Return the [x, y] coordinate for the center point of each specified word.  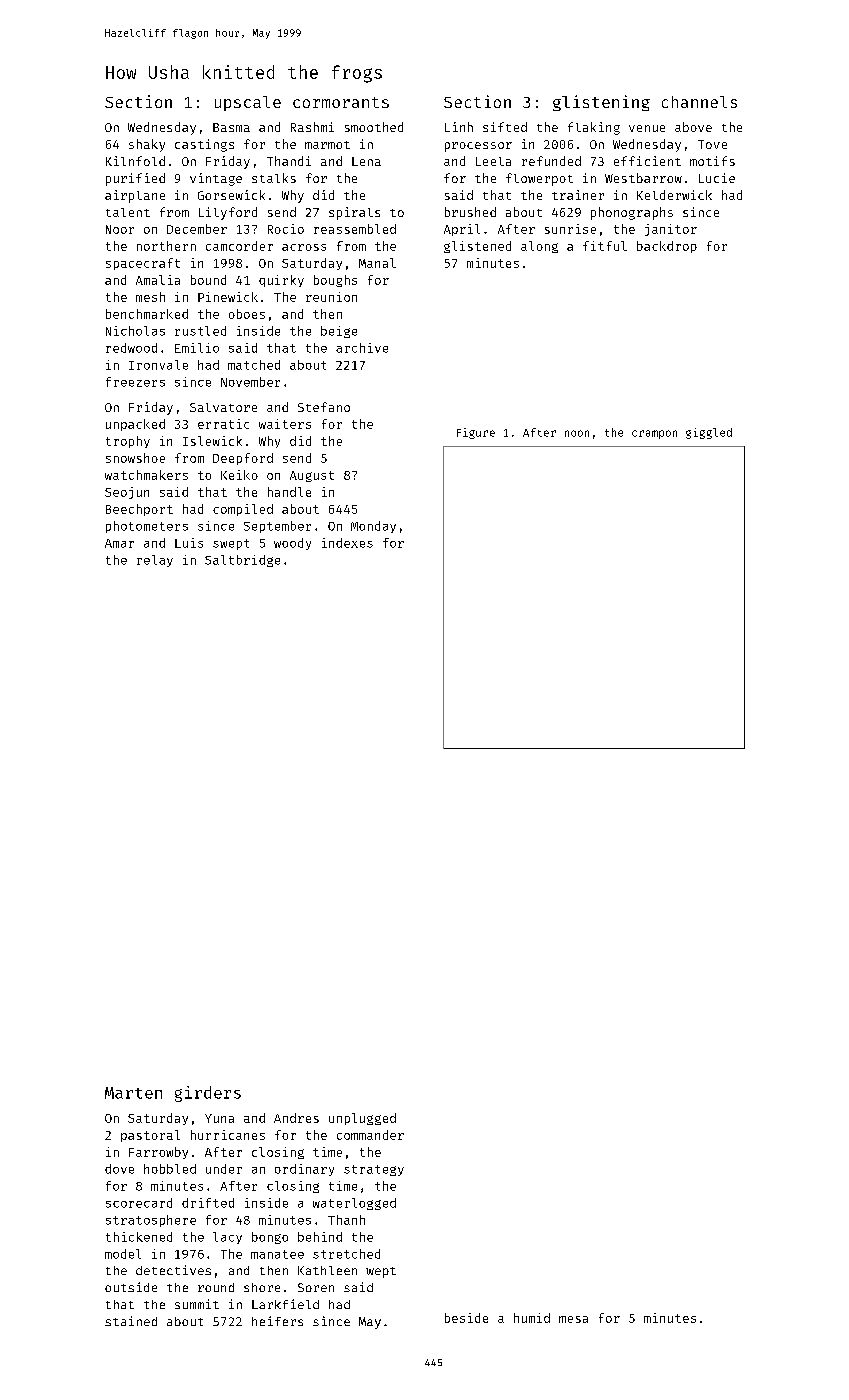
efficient [647, 161]
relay [155, 561]
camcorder [239, 246]
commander [370, 1135]
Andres [296, 1118]
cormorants [341, 102]
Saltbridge [242, 561]
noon [577, 433]
